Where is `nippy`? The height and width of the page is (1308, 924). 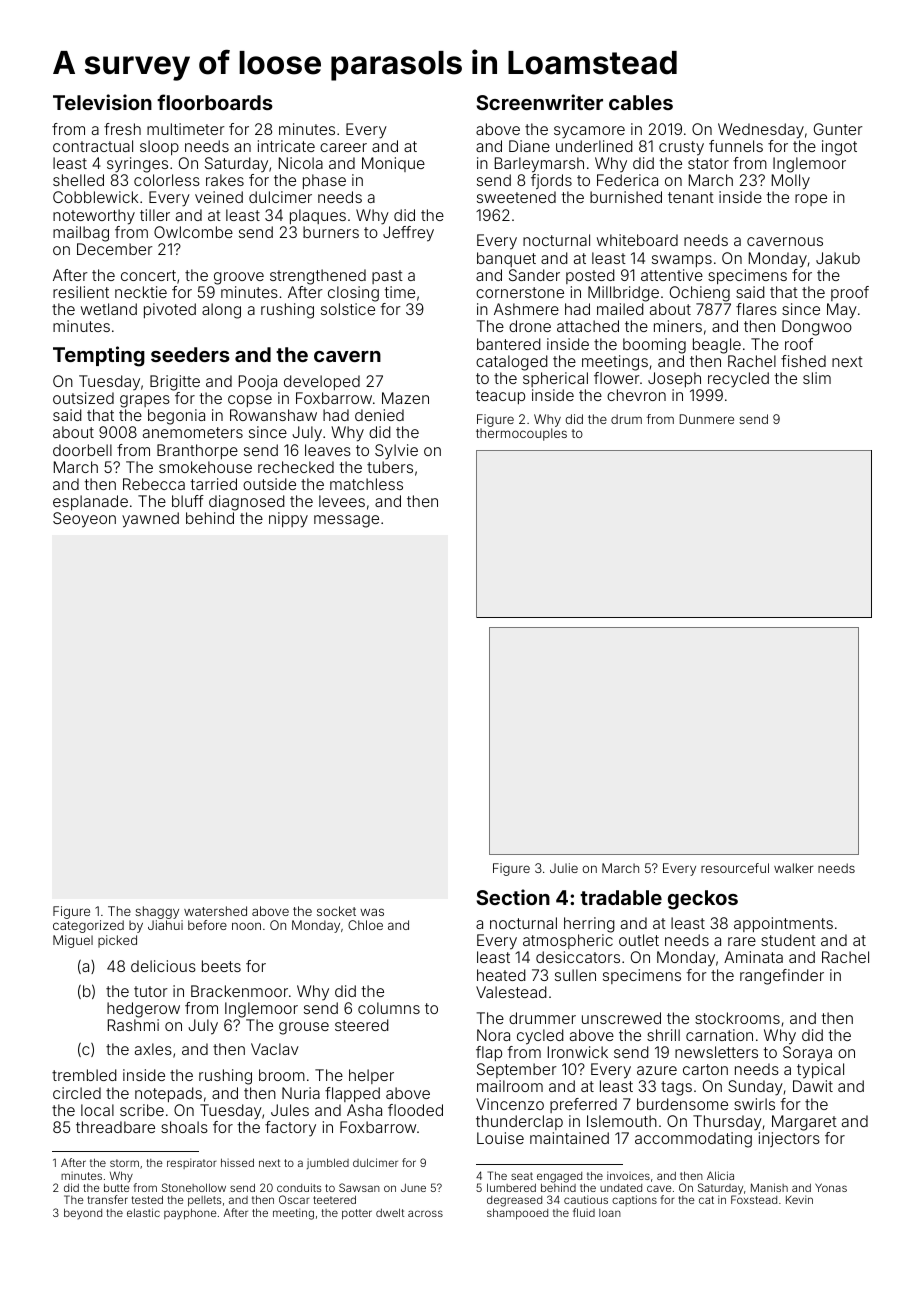 nippy is located at coordinates (288, 520).
